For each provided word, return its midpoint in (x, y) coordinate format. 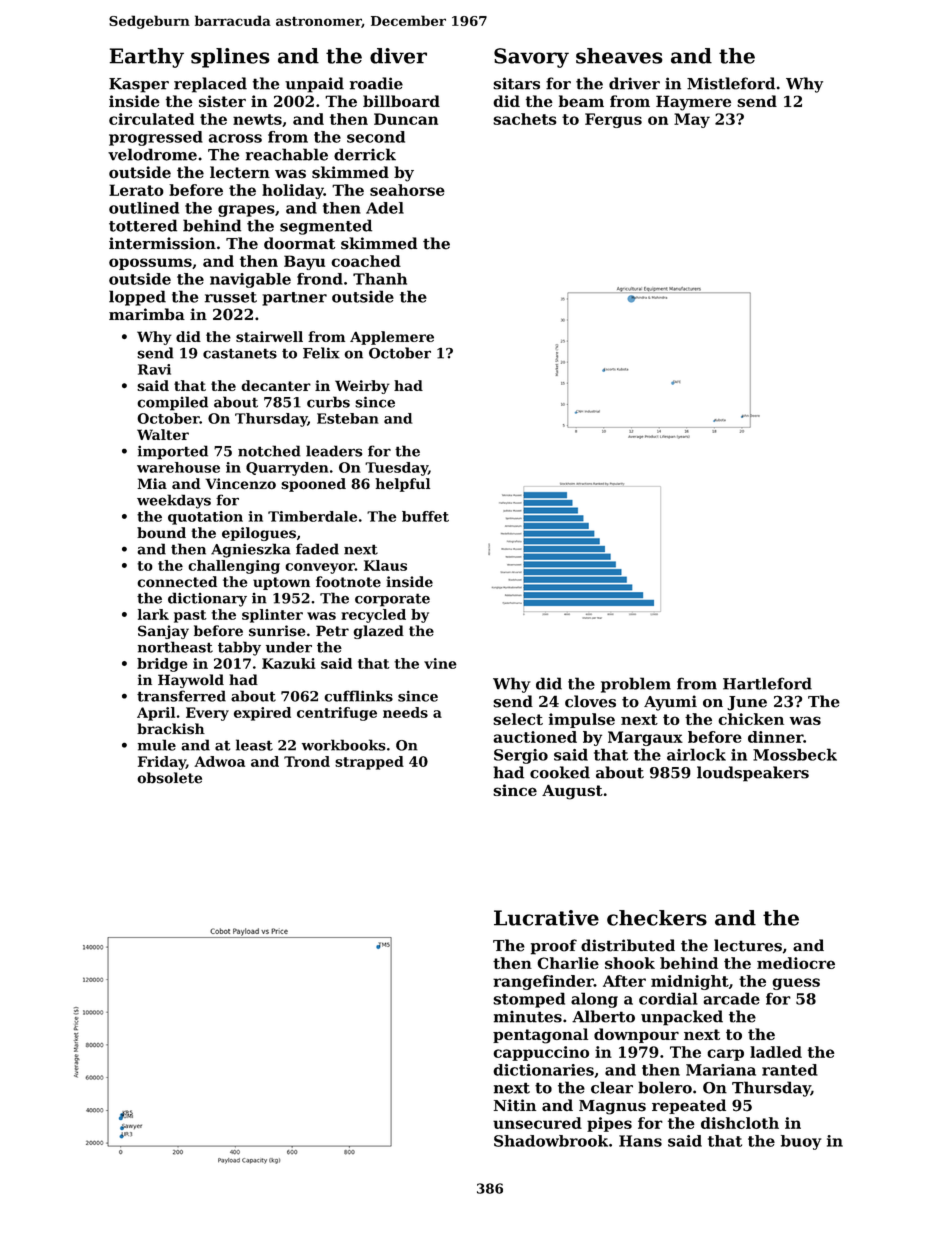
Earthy (146, 58)
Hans (640, 1141)
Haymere (693, 103)
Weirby (362, 387)
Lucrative (546, 918)
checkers (657, 918)
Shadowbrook (551, 1141)
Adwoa (219, 761)
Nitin (515, 1105)
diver (398, 56)
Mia (152, 483)
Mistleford (731, 83)
